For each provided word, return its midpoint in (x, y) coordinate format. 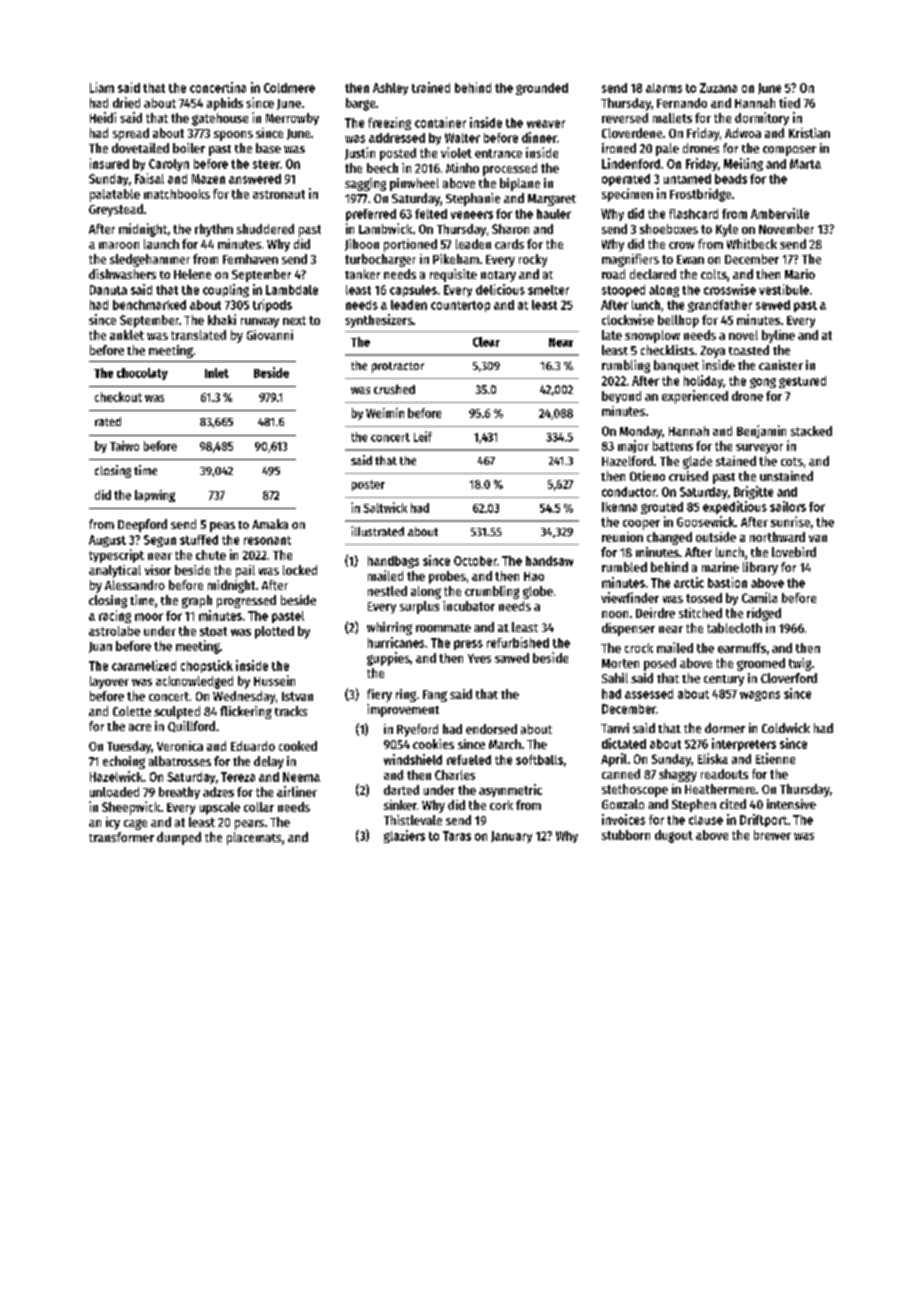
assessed (649, 694)
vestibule (784, 289)
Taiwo (124, 446)
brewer (772, 835)
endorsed (491, 729)
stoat (213, 631)
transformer (121, 837)
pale (667, 149)
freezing (389, 123)
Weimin (385, 413)
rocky (533, 260)
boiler (189, 148)
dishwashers (122, 274)
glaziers (404, 836)
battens (673, 446)
